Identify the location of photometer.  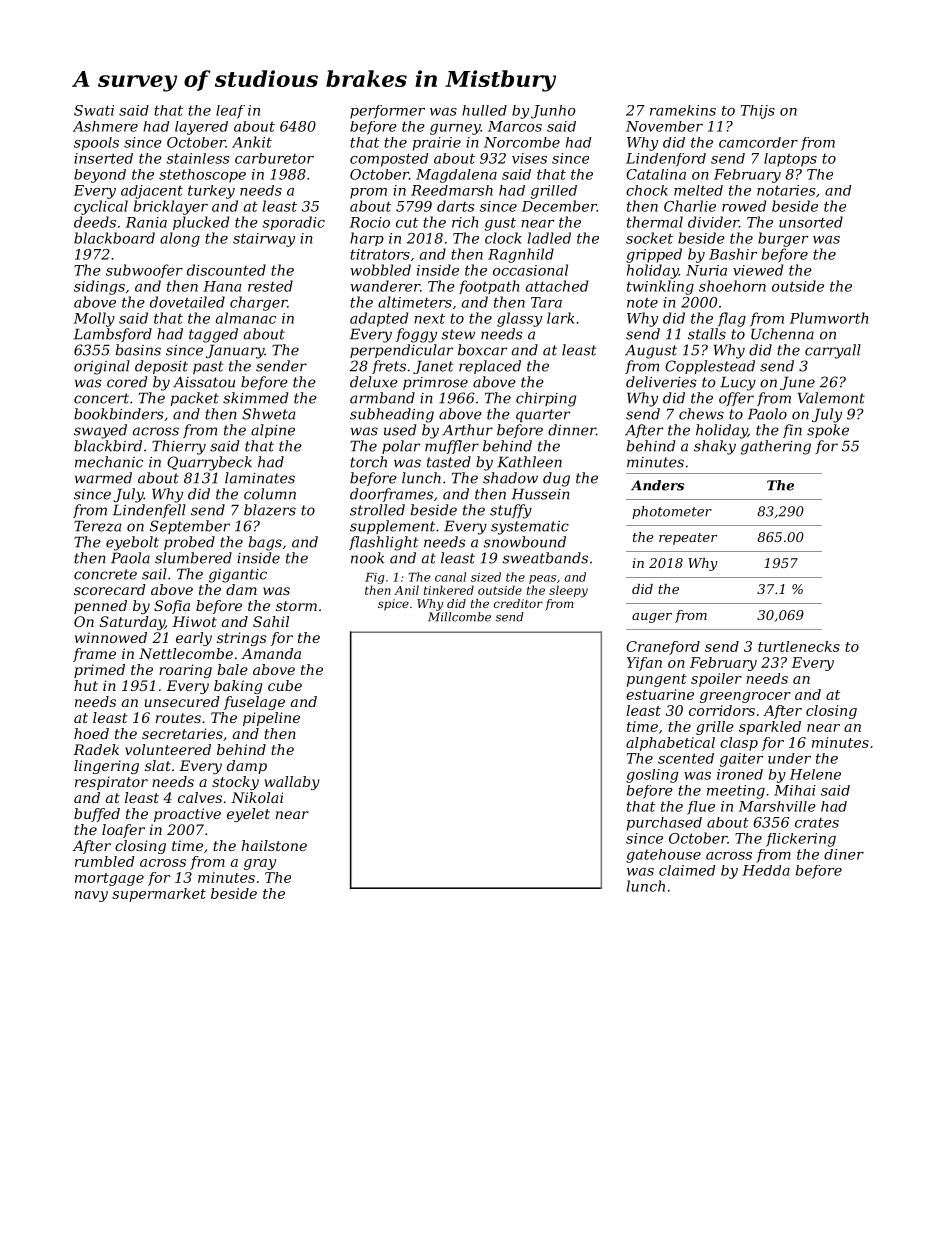
(672, 512).
